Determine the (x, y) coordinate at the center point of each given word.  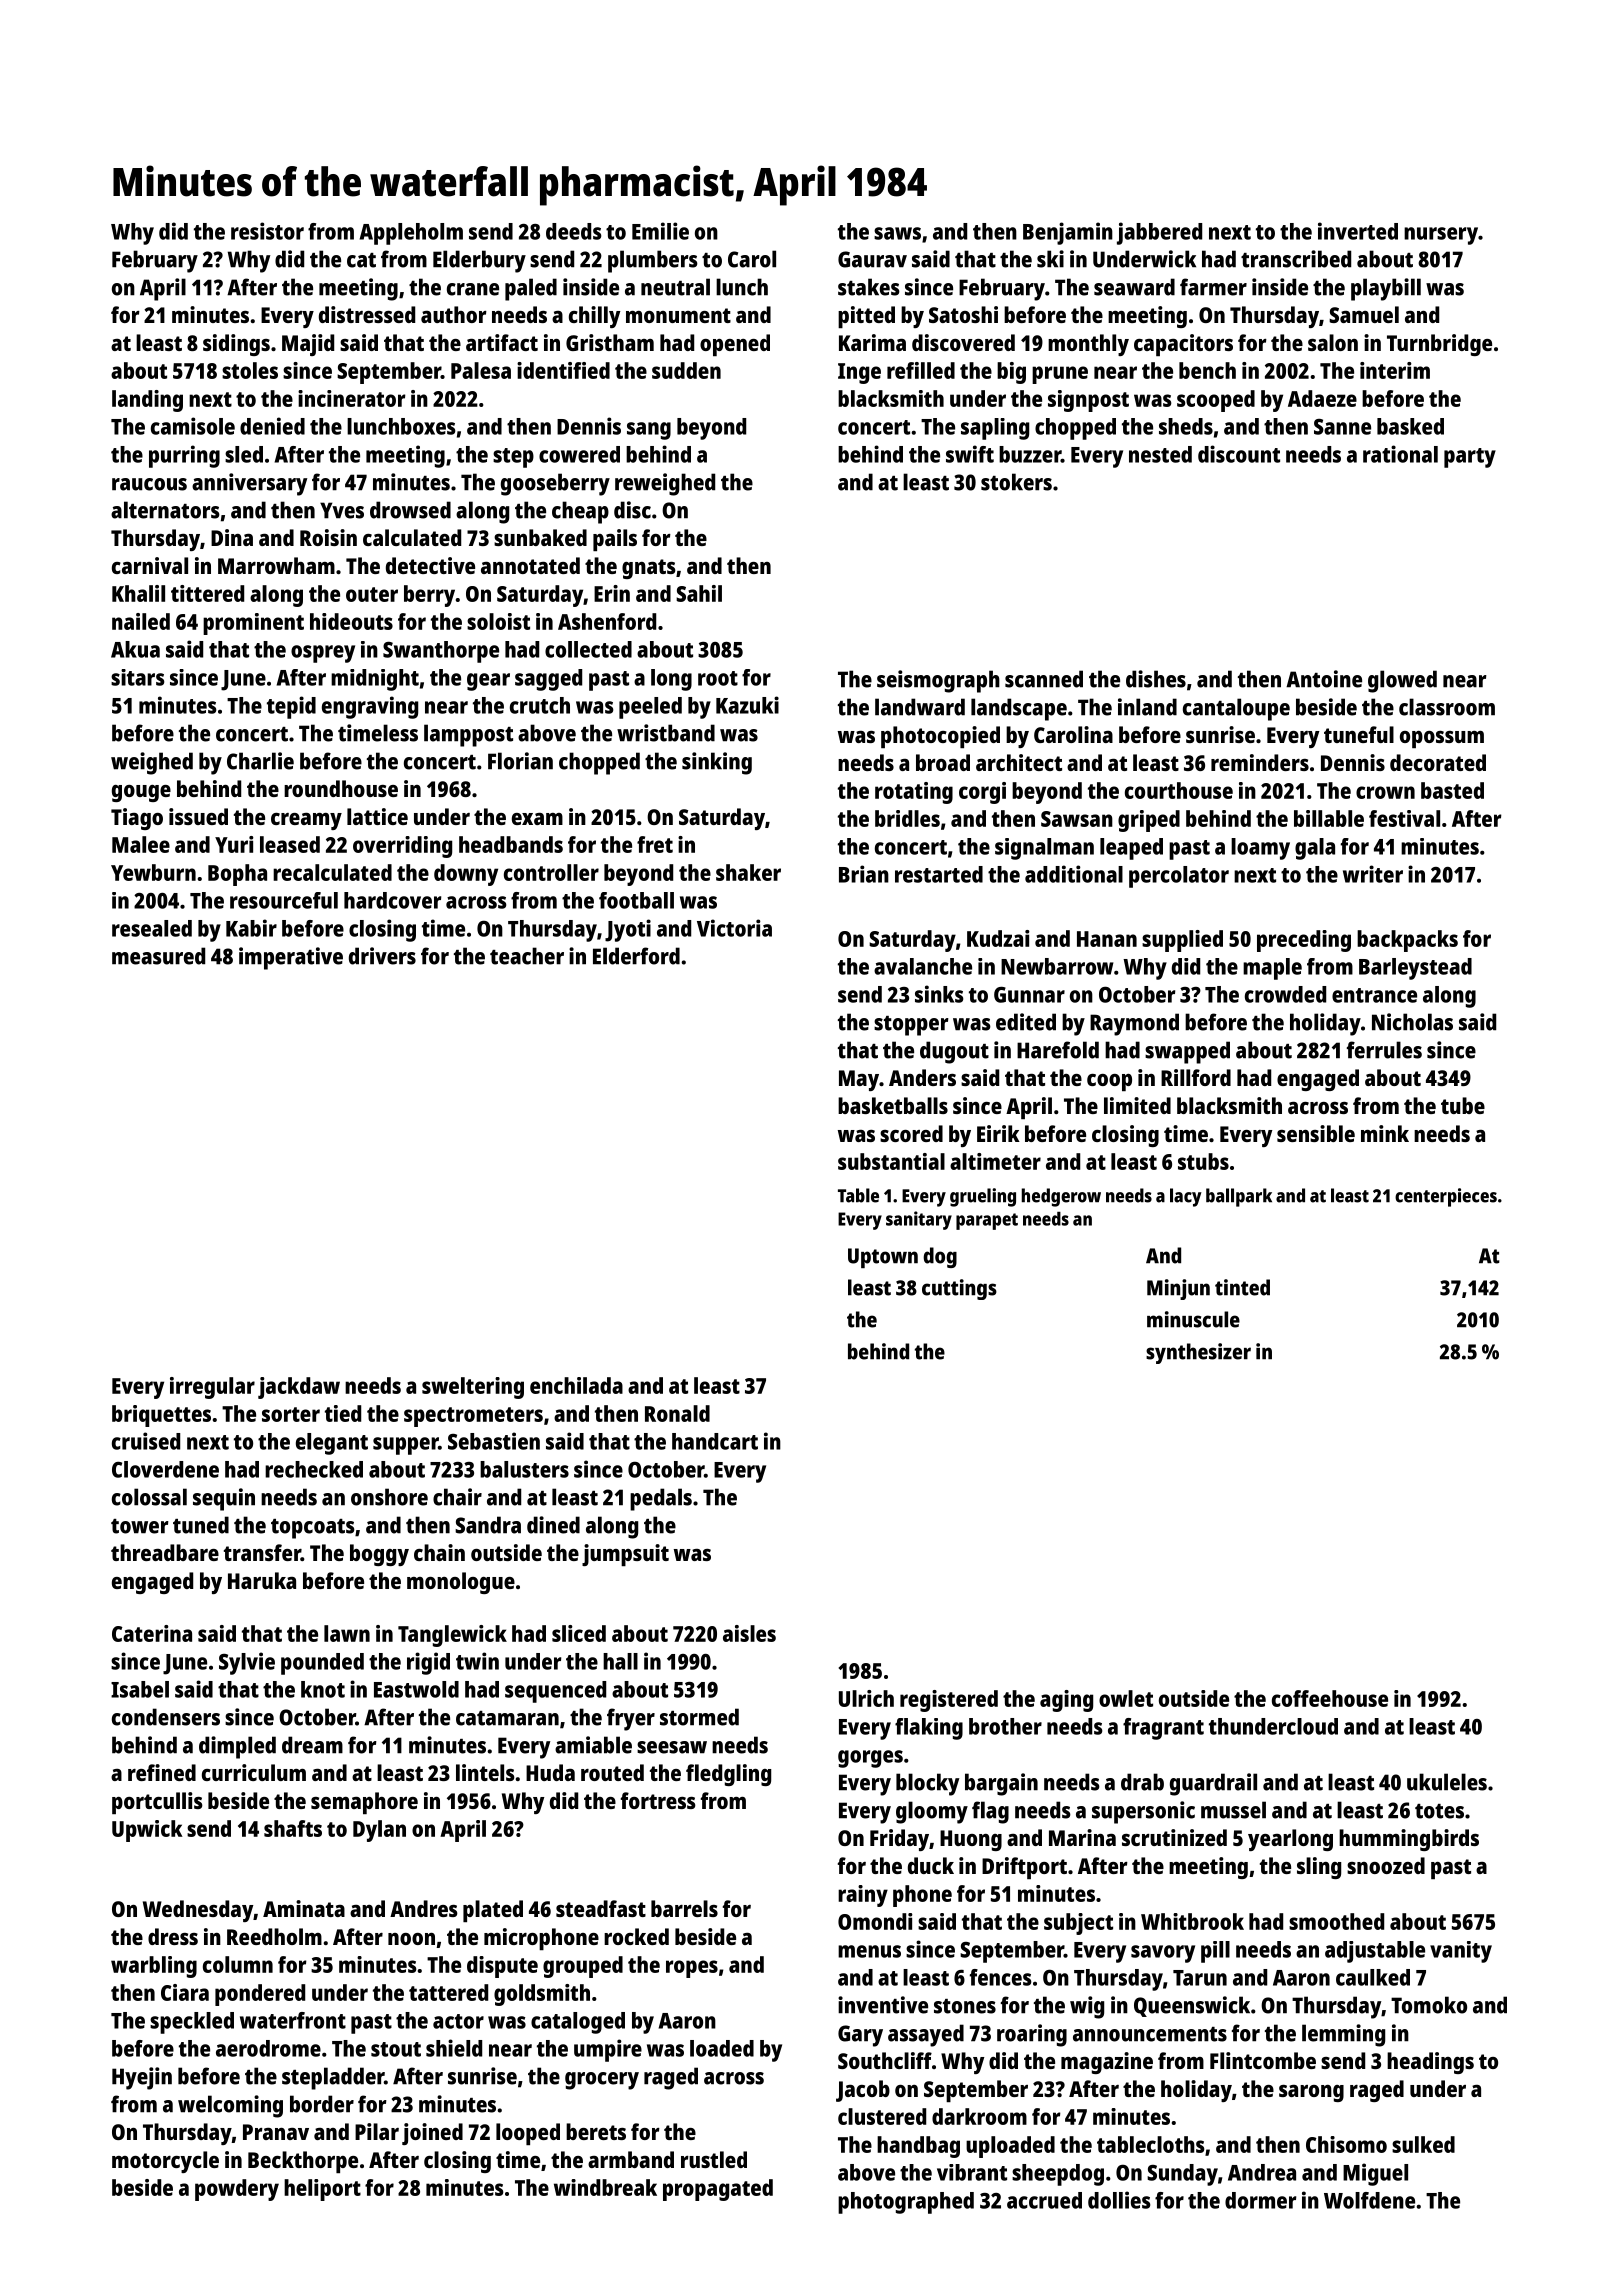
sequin (224, 1499)
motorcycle (165, 2162)
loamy (1260, 849)
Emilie (660, 231)
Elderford (636, 956)
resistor (267, 231)
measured (158, 956)
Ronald (677, 1413)
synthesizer (1198, 1353)
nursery (1441, 236)
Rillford (1196, 1077)
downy (466, 875)
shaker (748, 872)
